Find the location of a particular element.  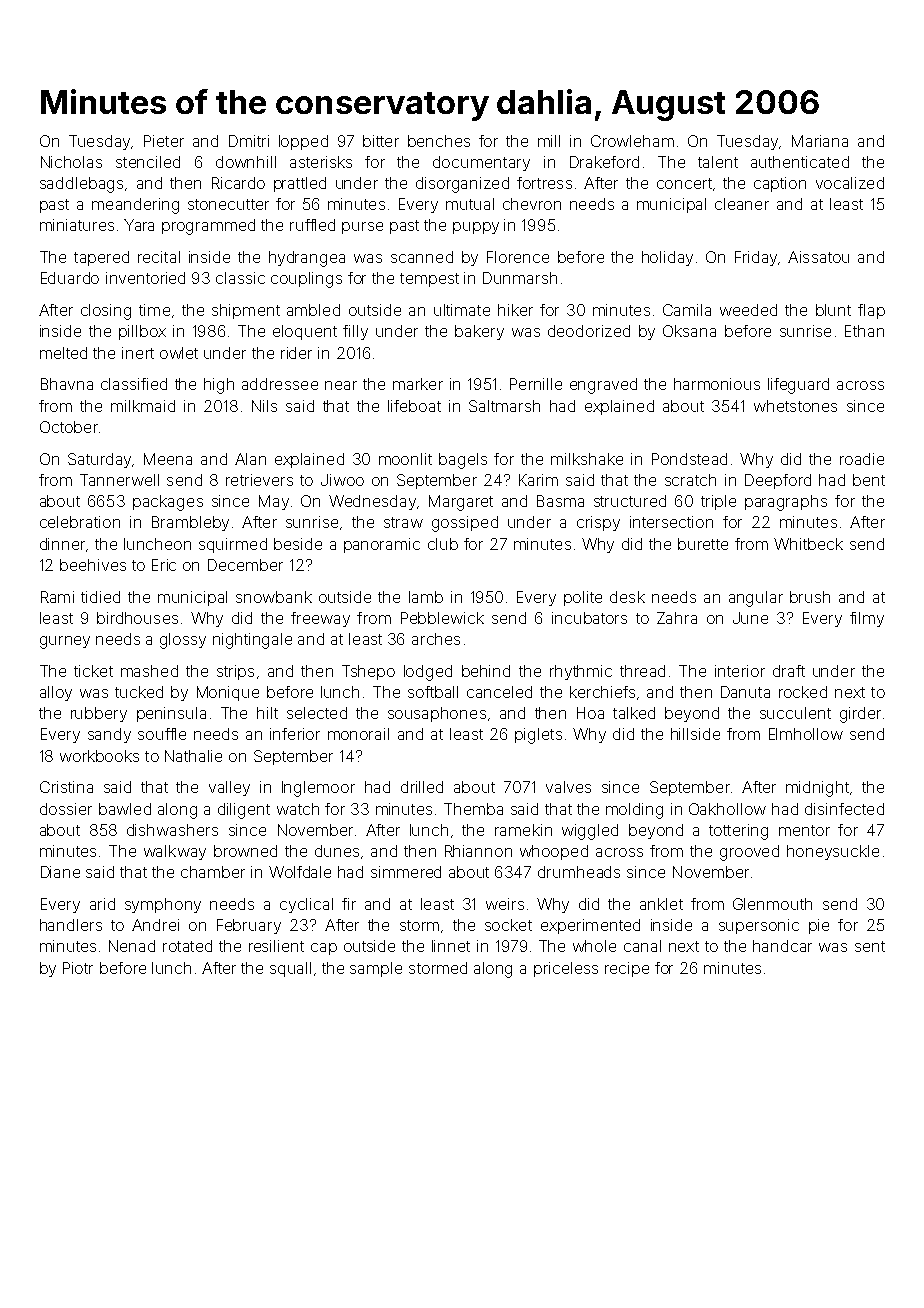

Zahra is located at coordinates (677, 618).
